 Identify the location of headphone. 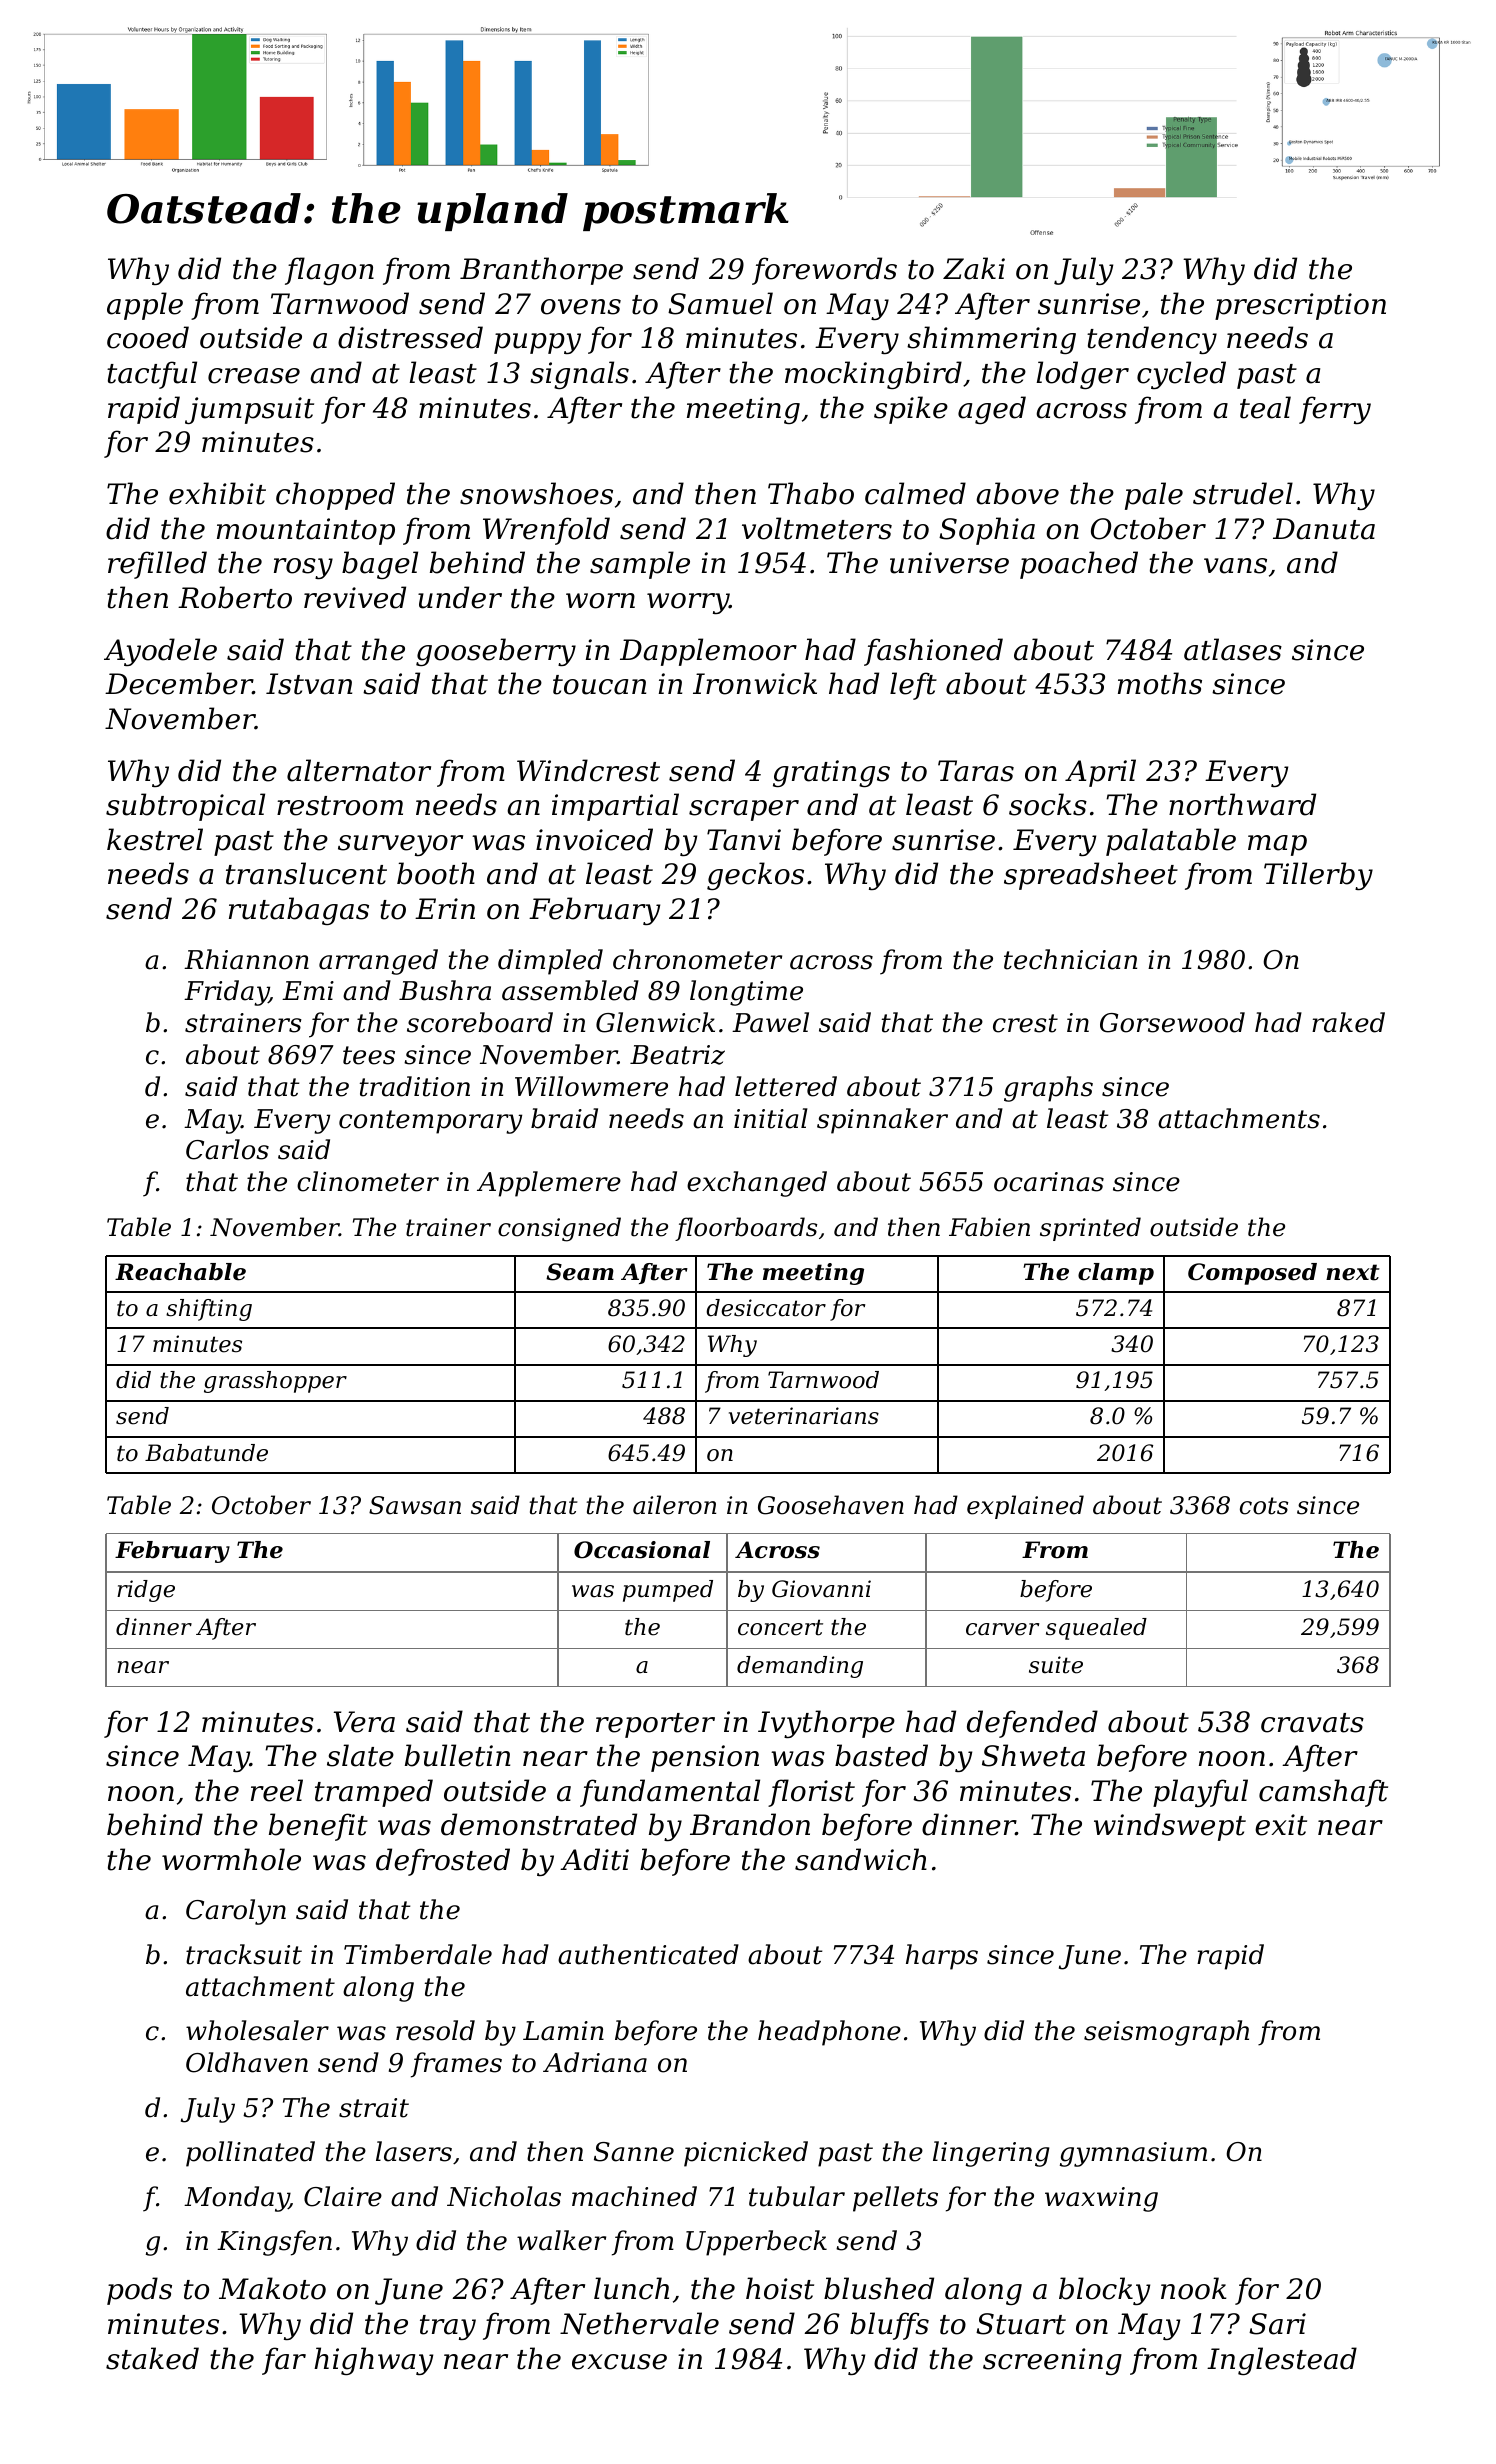
(829, 2033).
